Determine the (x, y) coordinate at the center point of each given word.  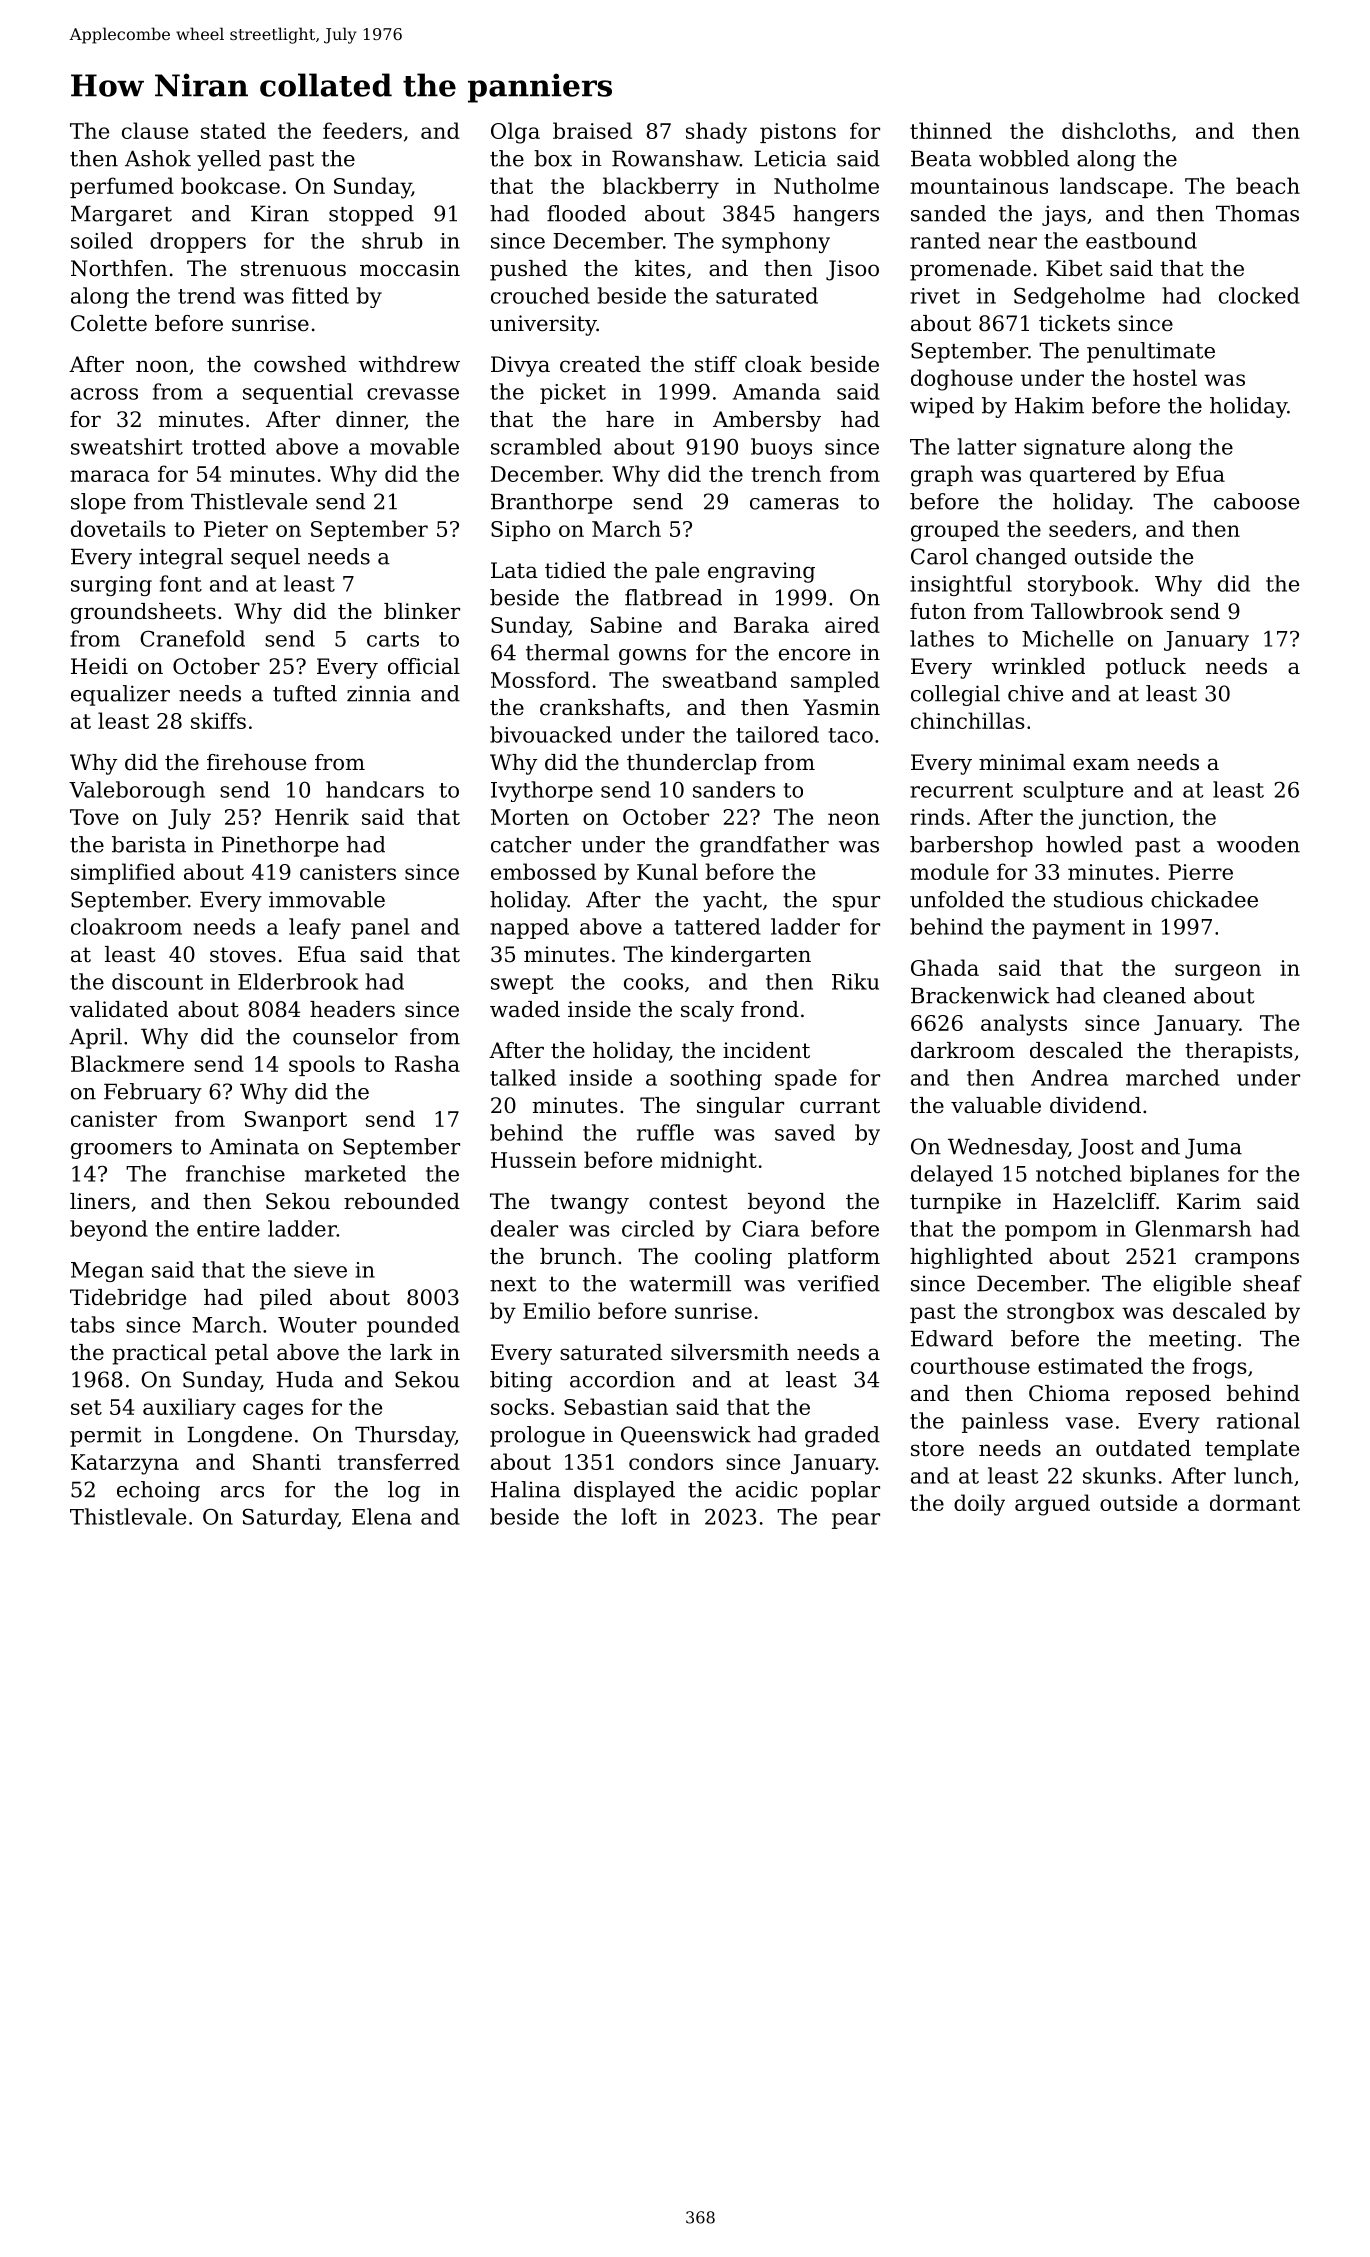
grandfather (764, 846)
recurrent (961, 790)
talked (523, 1077)
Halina (526, 1489)
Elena (382, 1516)
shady (716, 133)
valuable (996, 1105)
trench (786, 473)
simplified (123, 873)
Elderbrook (298, 981)
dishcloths (1116, 130)
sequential (298, 393)
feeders (362, 130)
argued (1052, 1505)
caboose (1256, 501)
